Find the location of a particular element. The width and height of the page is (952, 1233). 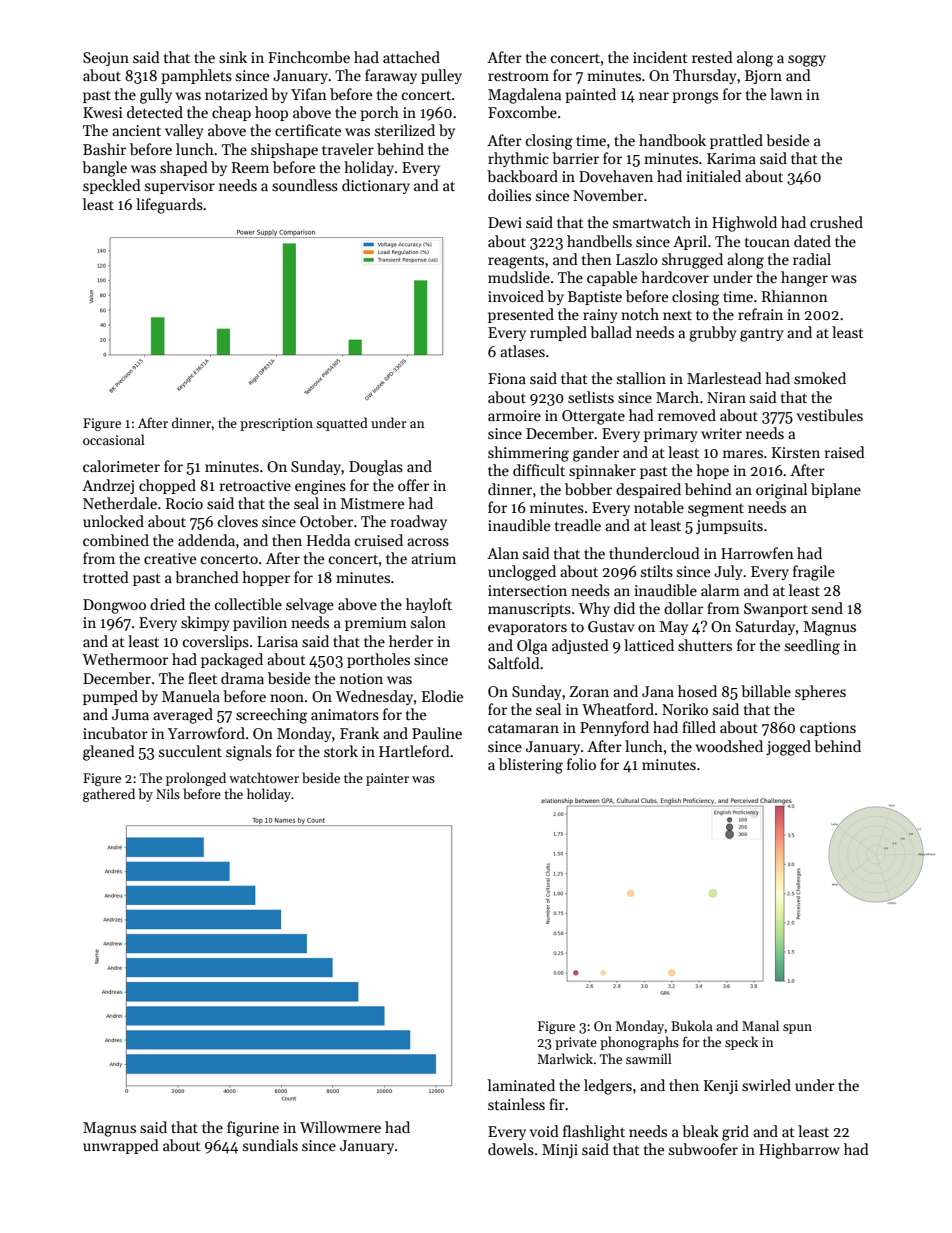

doilies is located at coordinates (509, 195).
